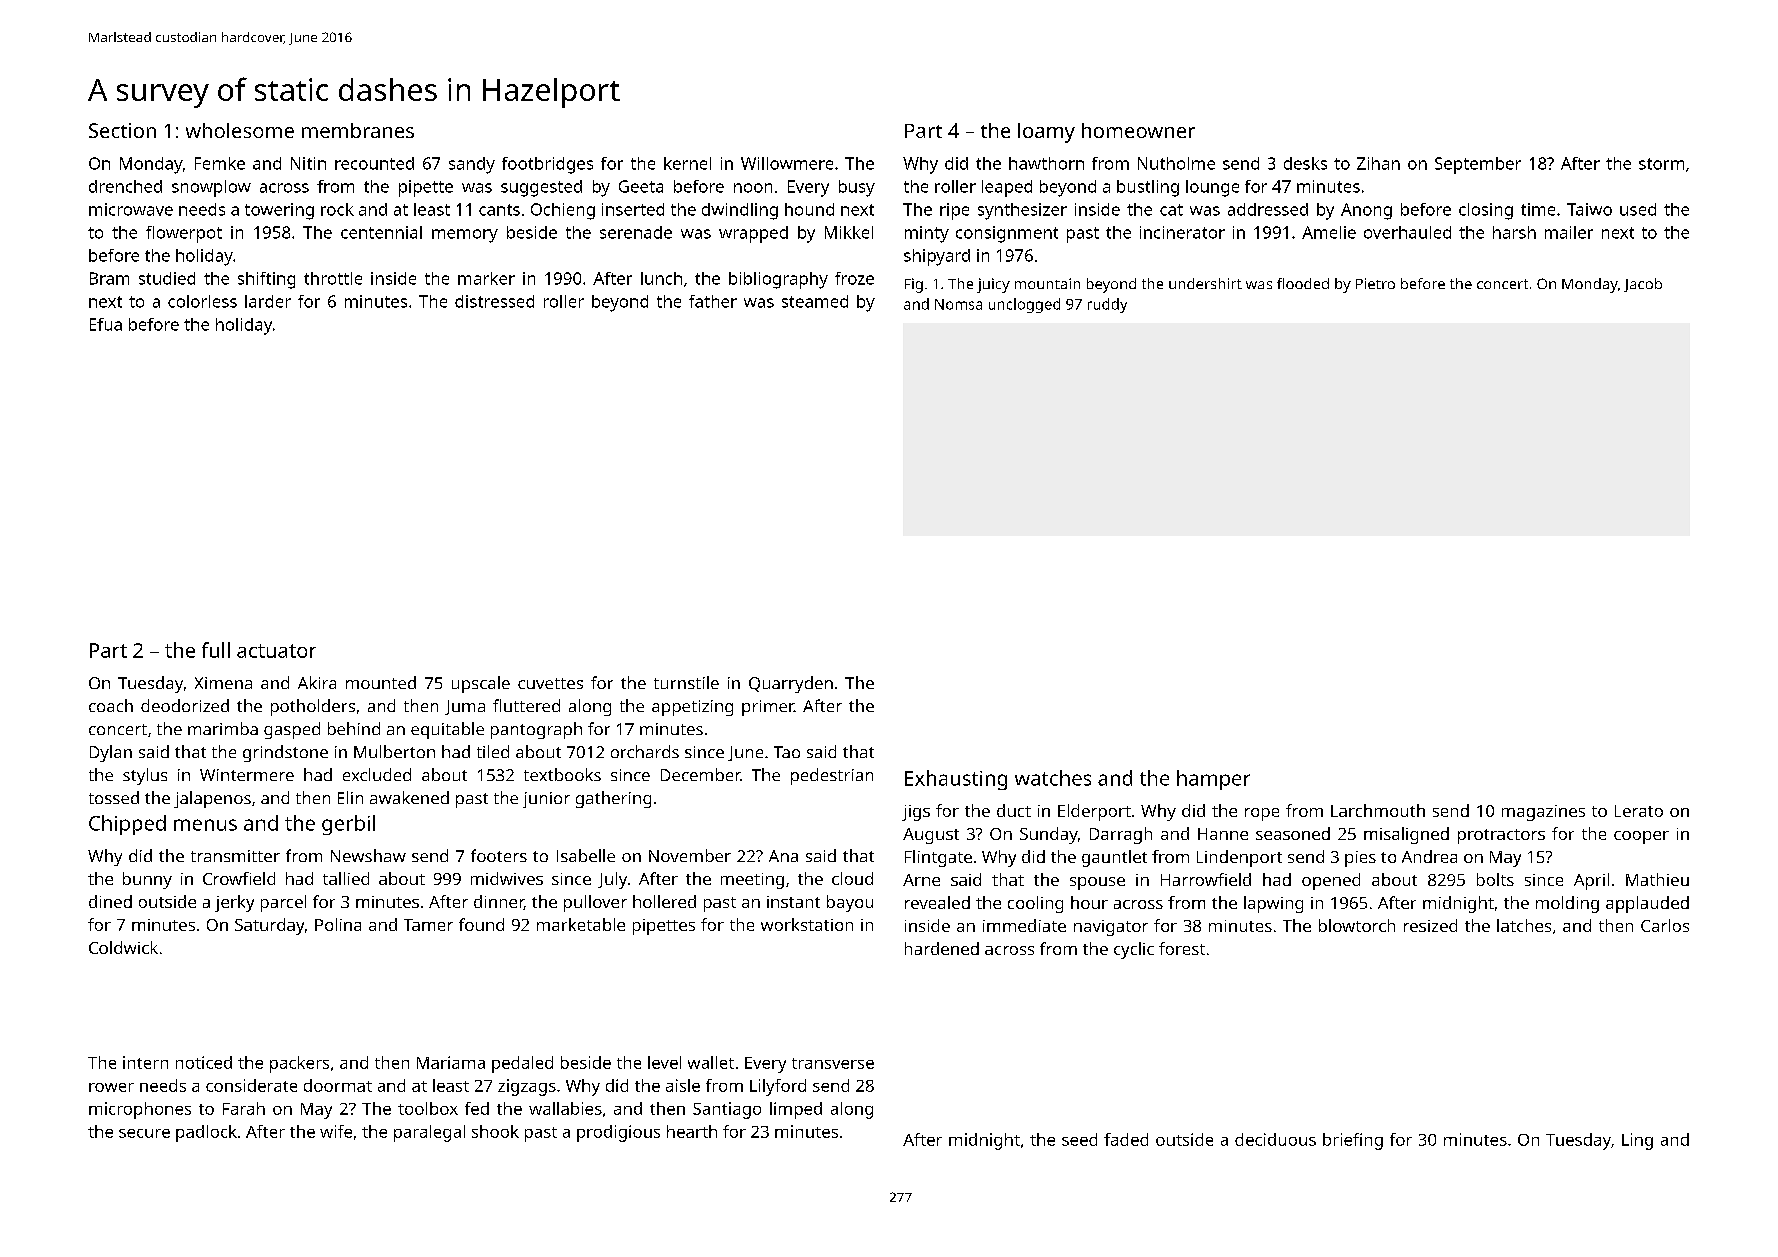  Describe the element at coordinates (1024, 925) in the screenshot. I see `immediate` at that location.
